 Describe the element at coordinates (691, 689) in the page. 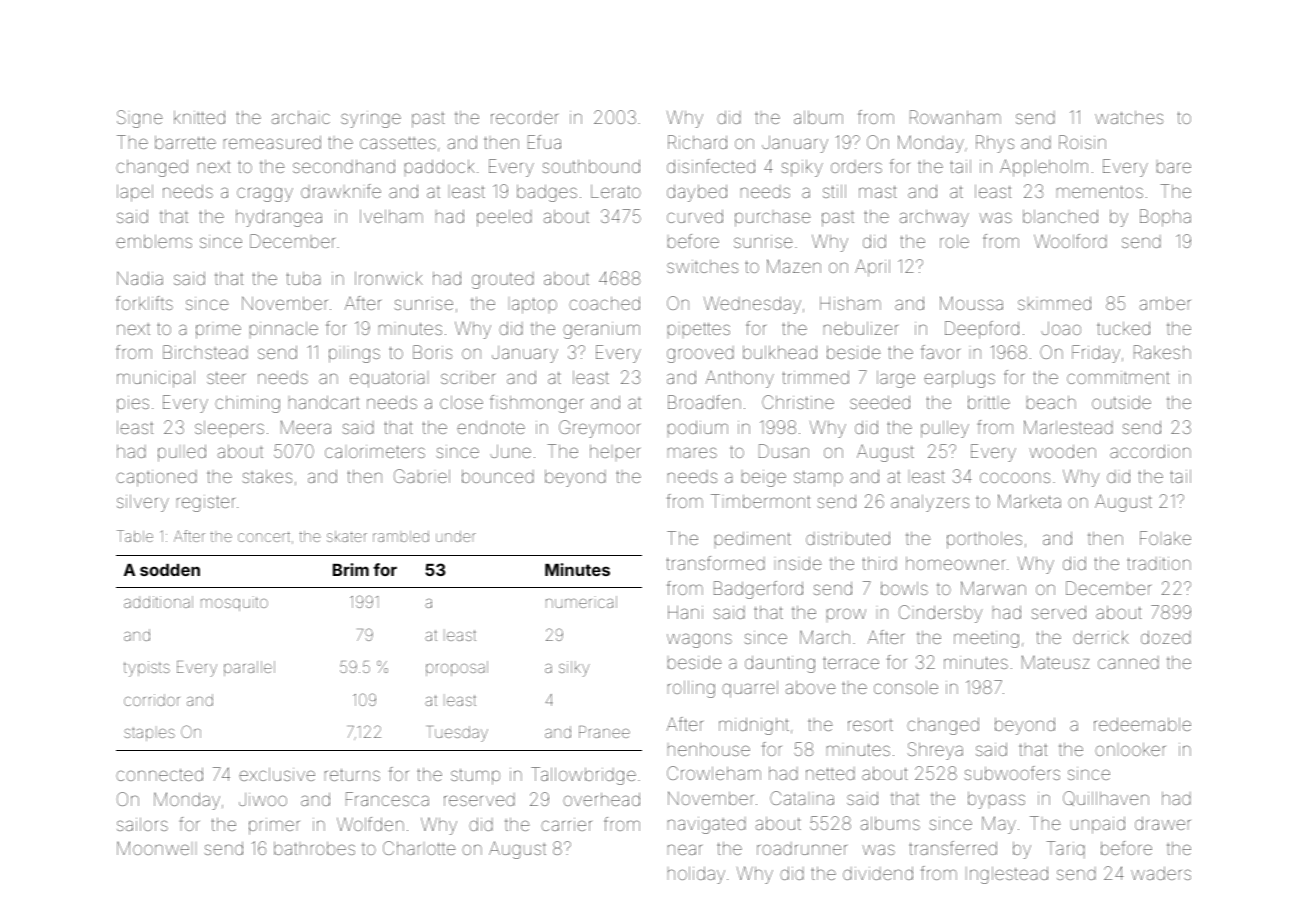

I see `rolling` at that location.
